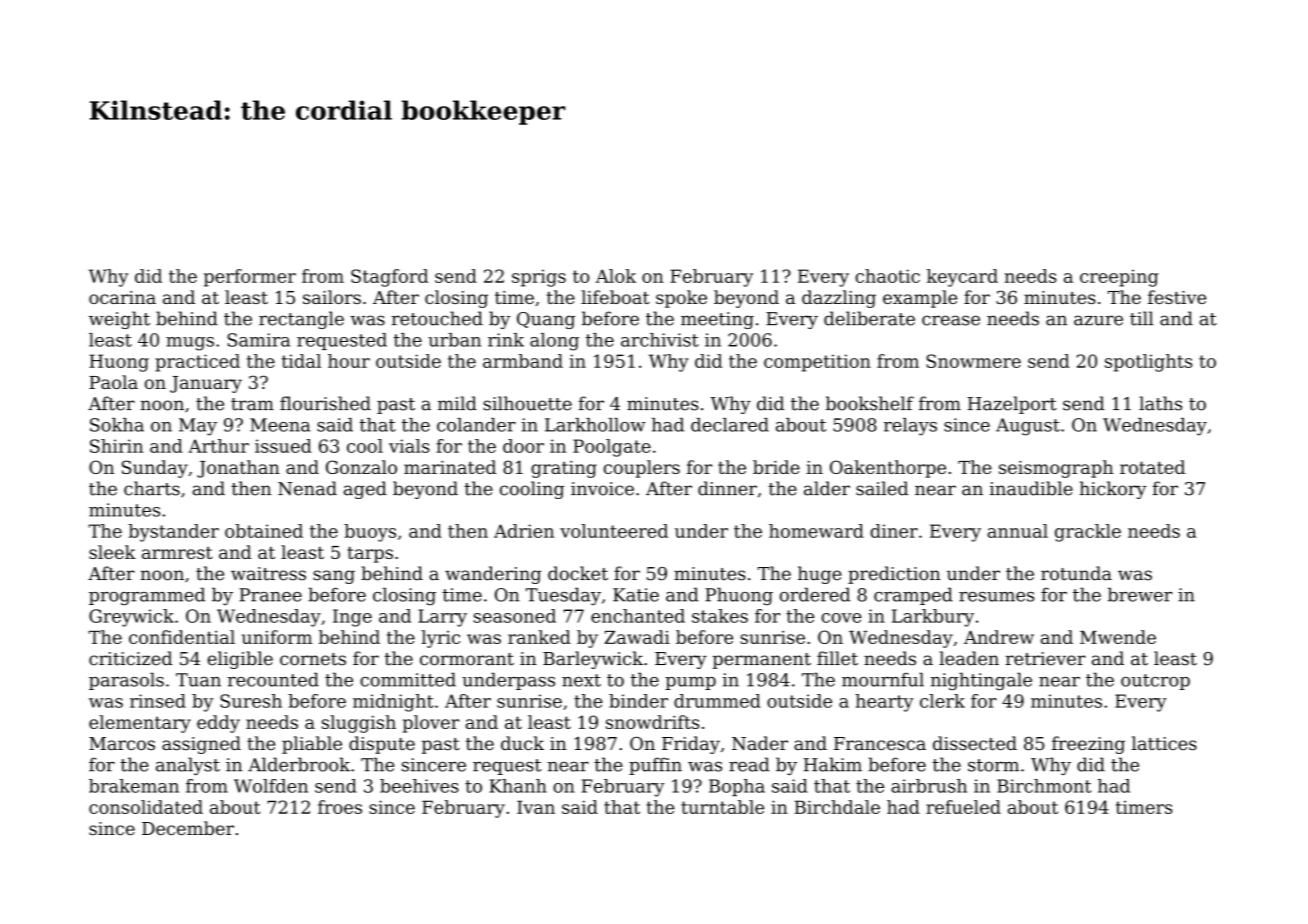  I want to click on Quang, so click(546, 320).
